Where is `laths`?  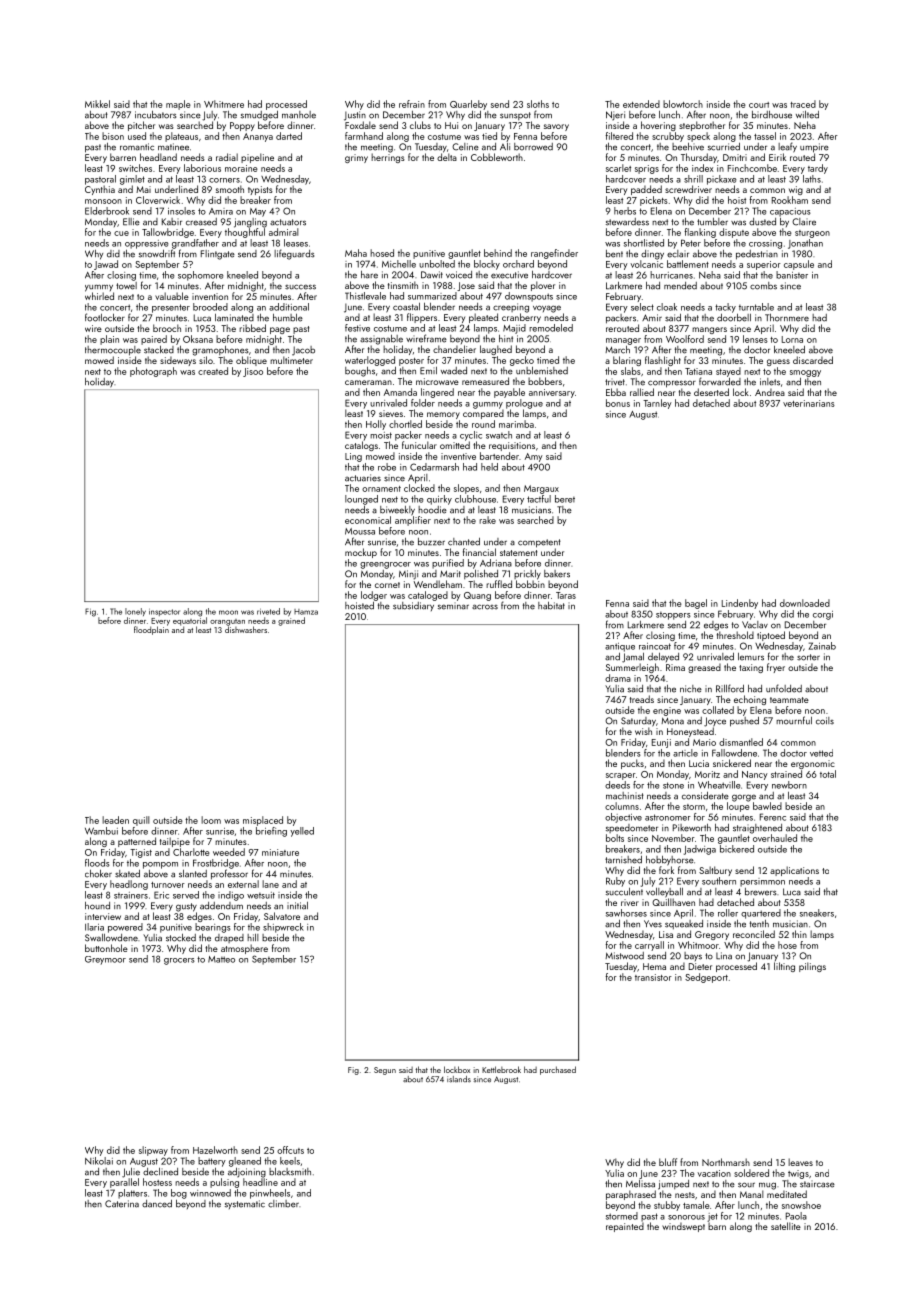
laths is located at coordinates (812, 179).
